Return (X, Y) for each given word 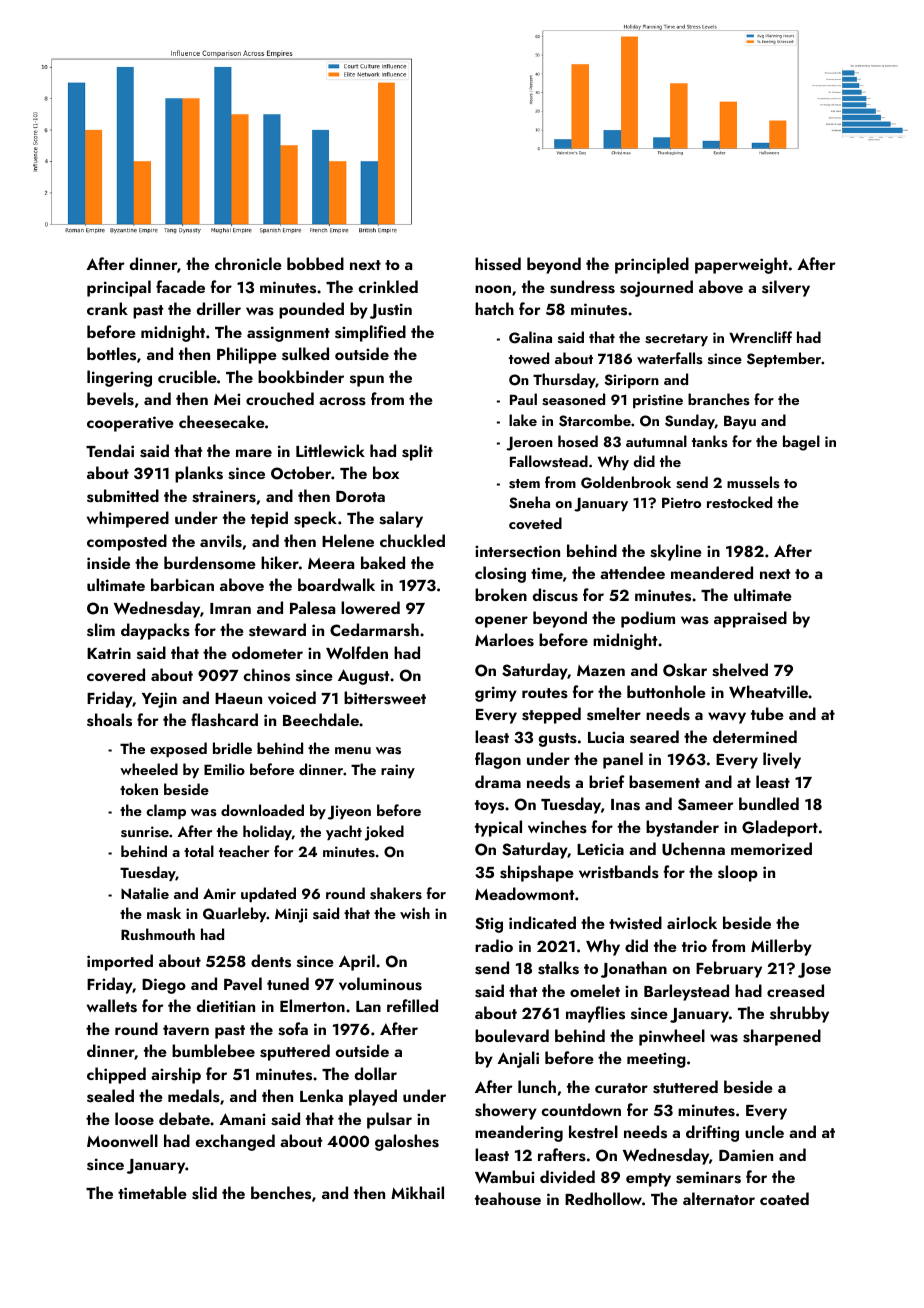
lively (782, 760)
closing (500, 574)
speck (315, 519)
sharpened (782, 1037)
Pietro (681, 502)
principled (652, 265)
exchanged (235, 1142)
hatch (494, 308)
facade (180, 286)
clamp (166, 811)
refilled (412, 1005)
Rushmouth (158, 934)
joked (384, 833)
